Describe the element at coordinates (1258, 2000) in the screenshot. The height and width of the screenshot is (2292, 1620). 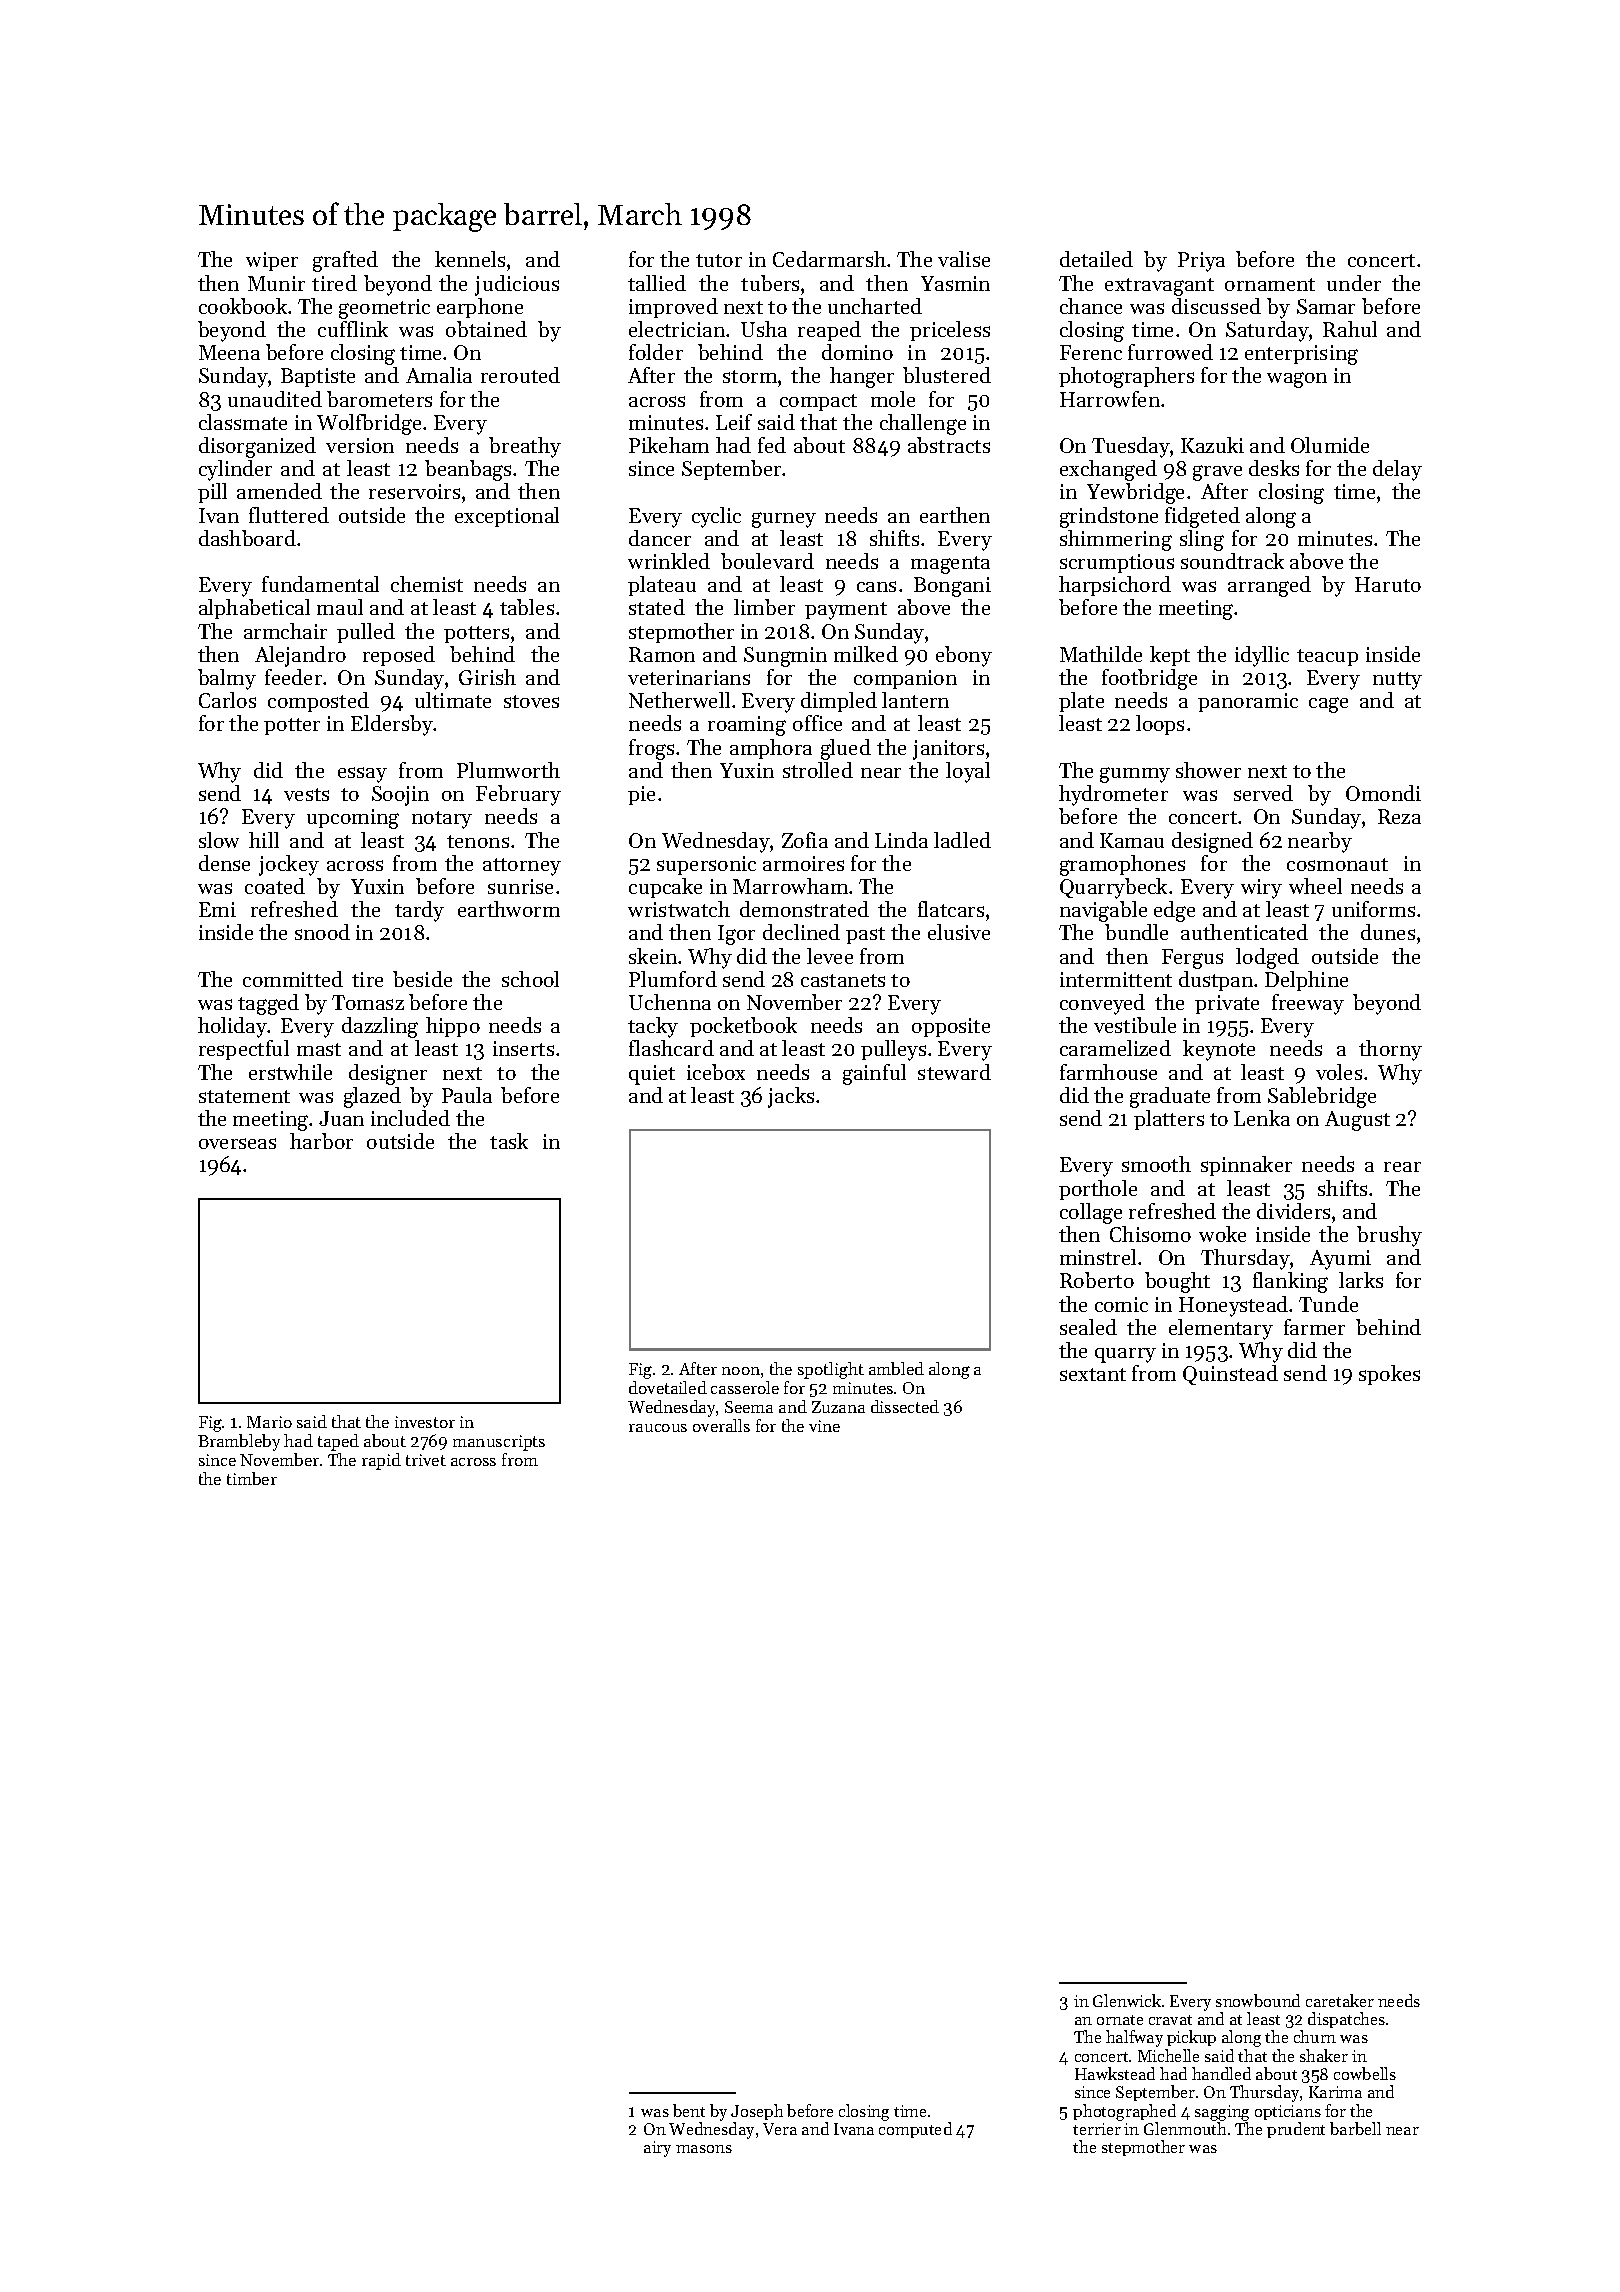
I see `snowbound` at that location.
